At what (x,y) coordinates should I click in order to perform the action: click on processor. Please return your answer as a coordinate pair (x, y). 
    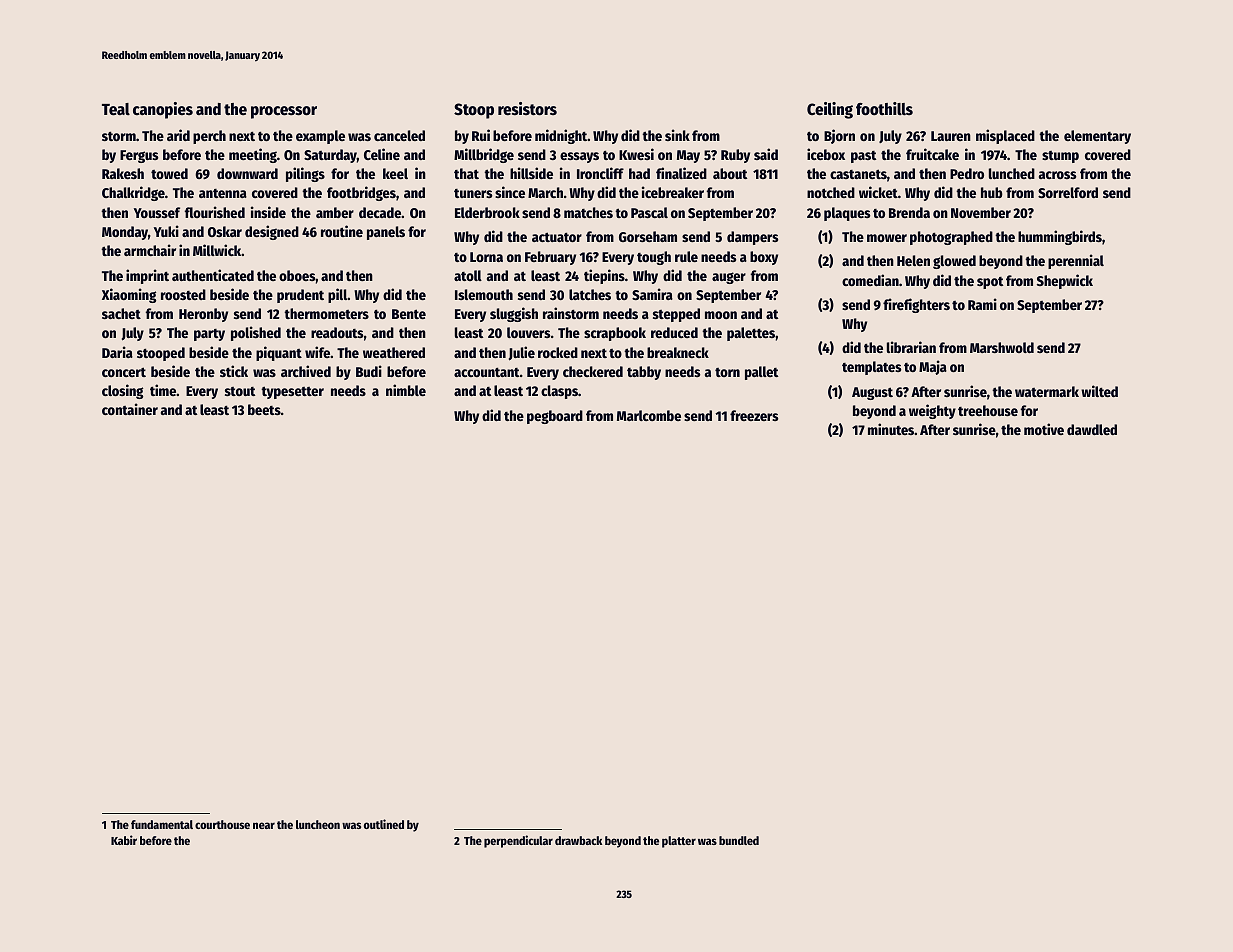
    Looking at the image, I should click on (284, 112).
